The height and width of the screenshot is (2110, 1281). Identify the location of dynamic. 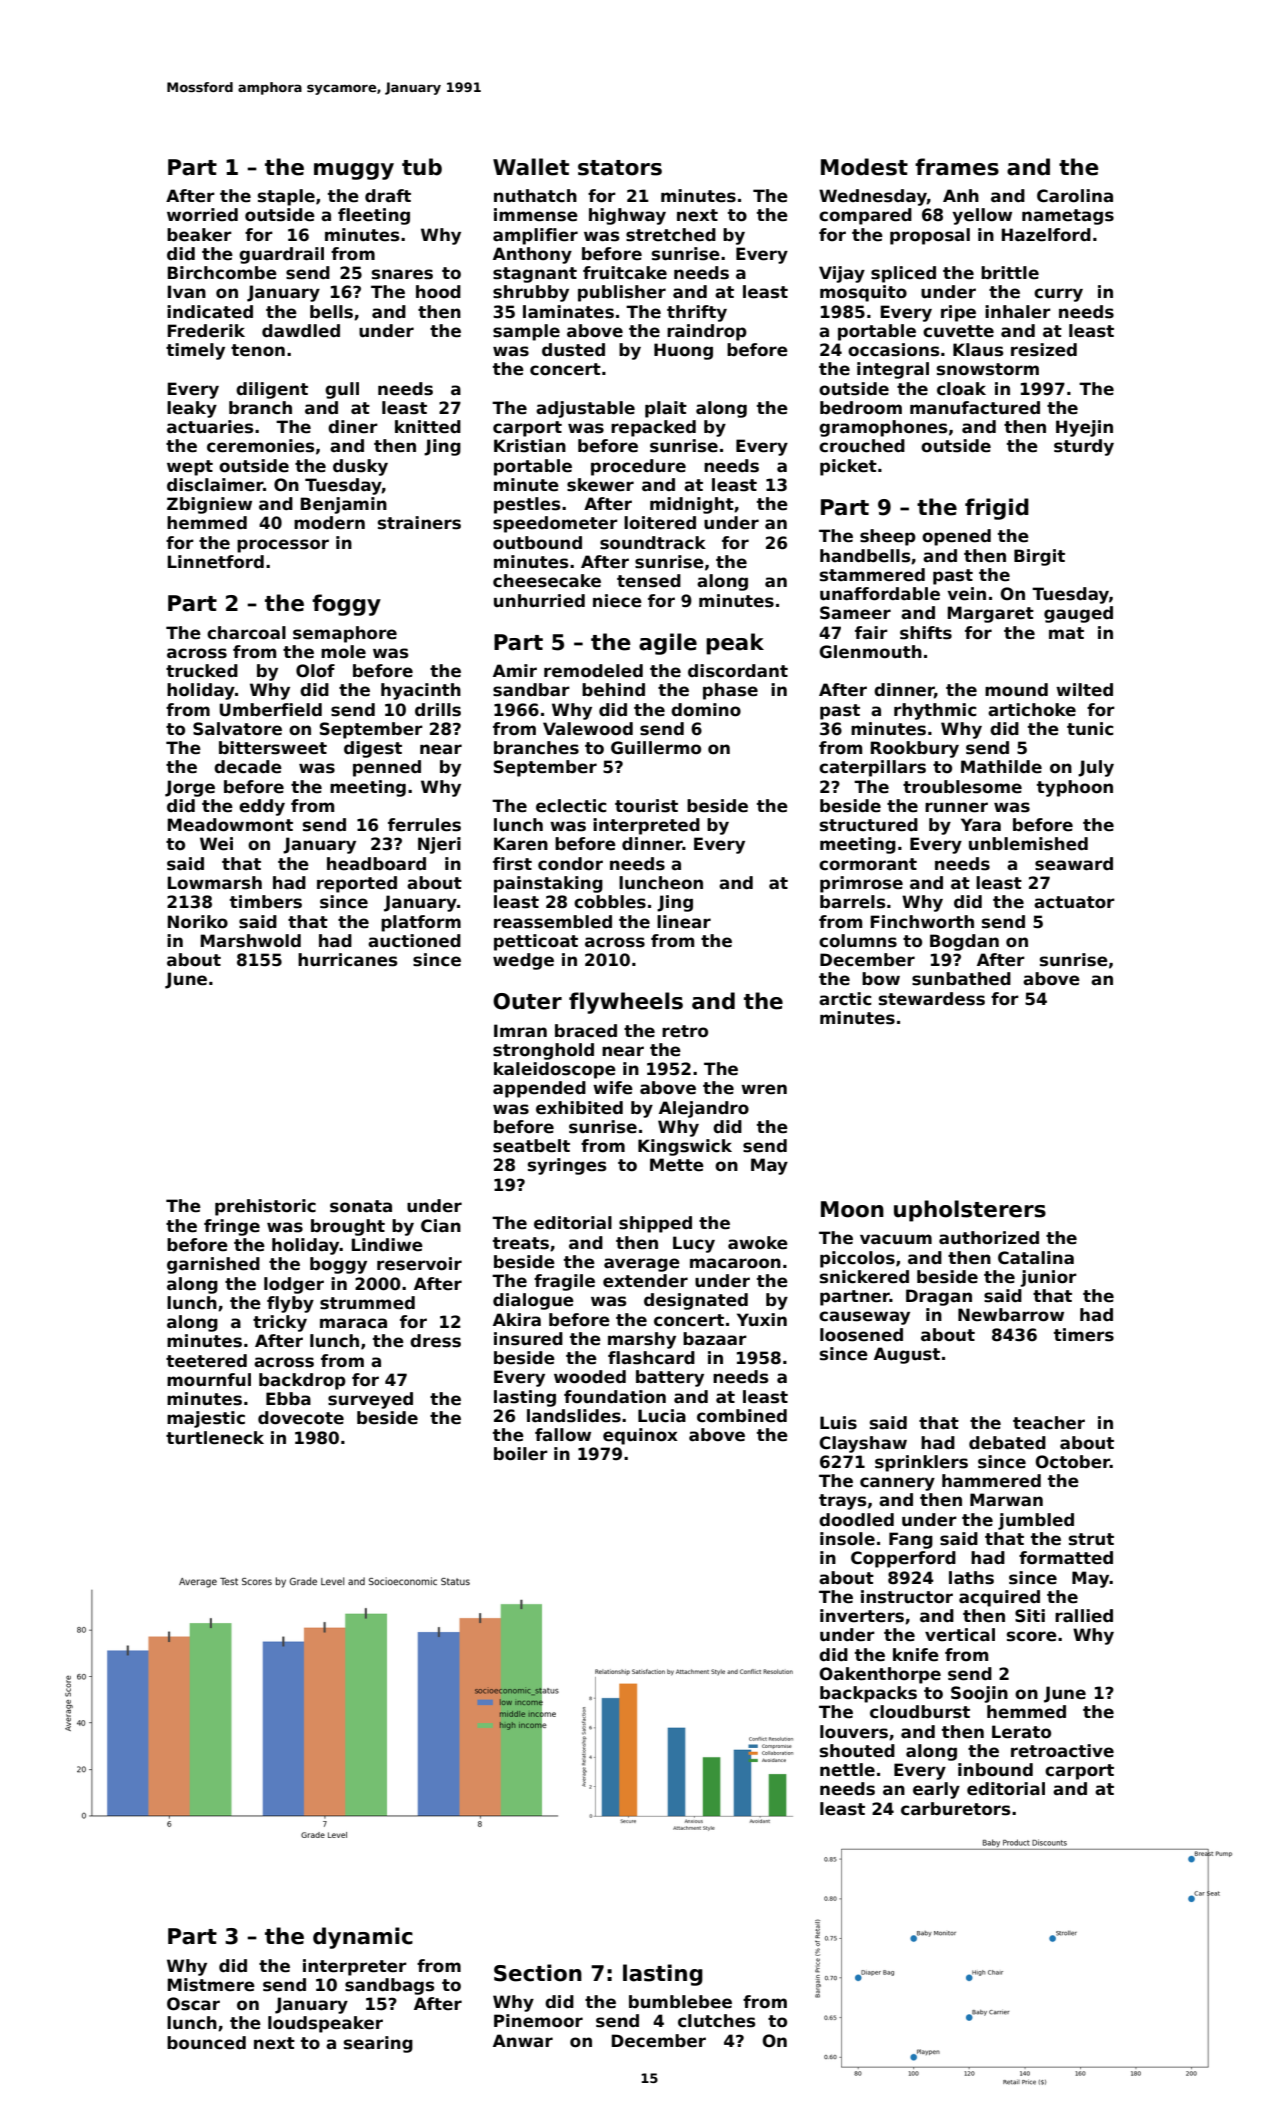
(363, 1938).
